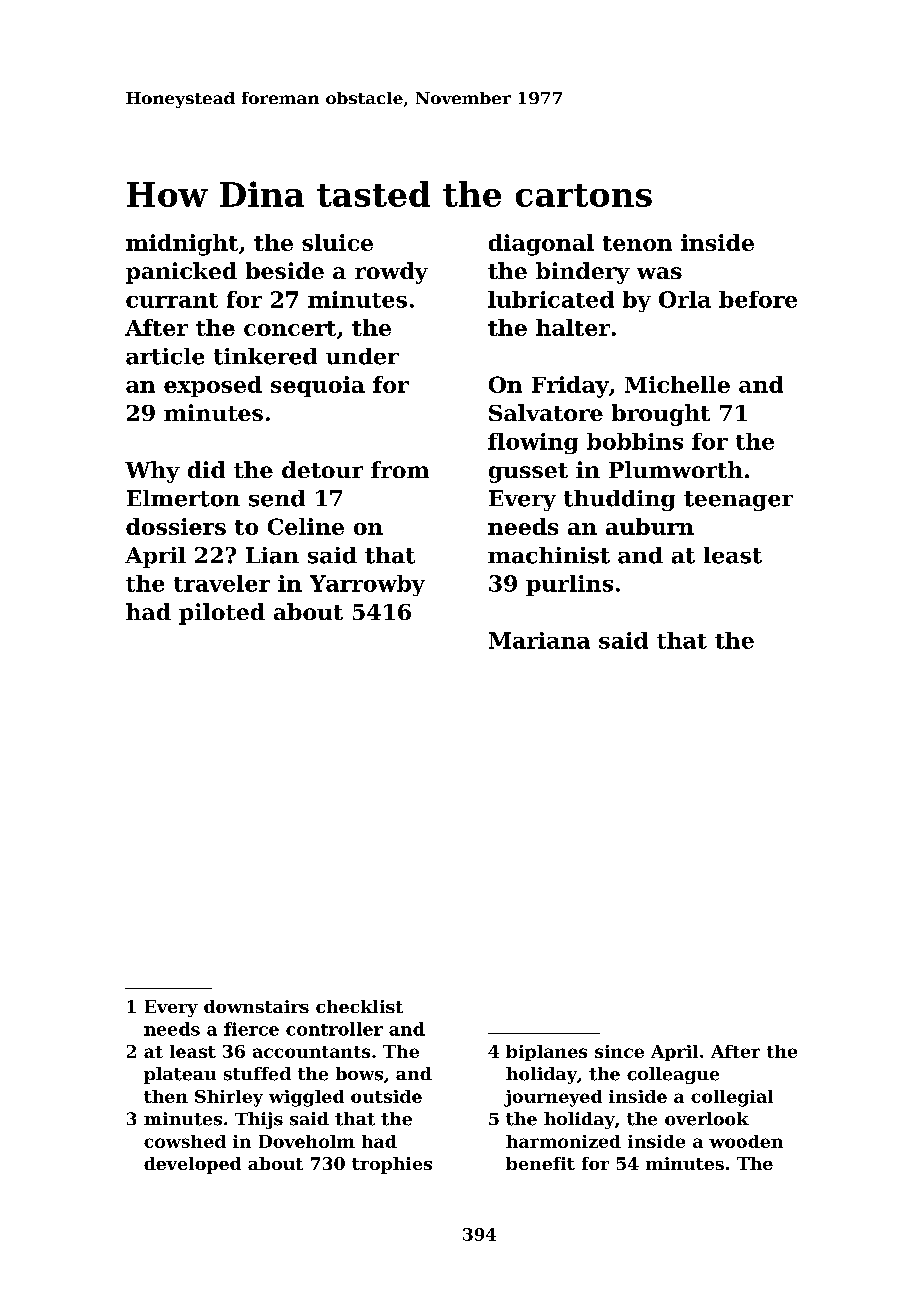  I want to click on trophies, so click(392, 1165).
